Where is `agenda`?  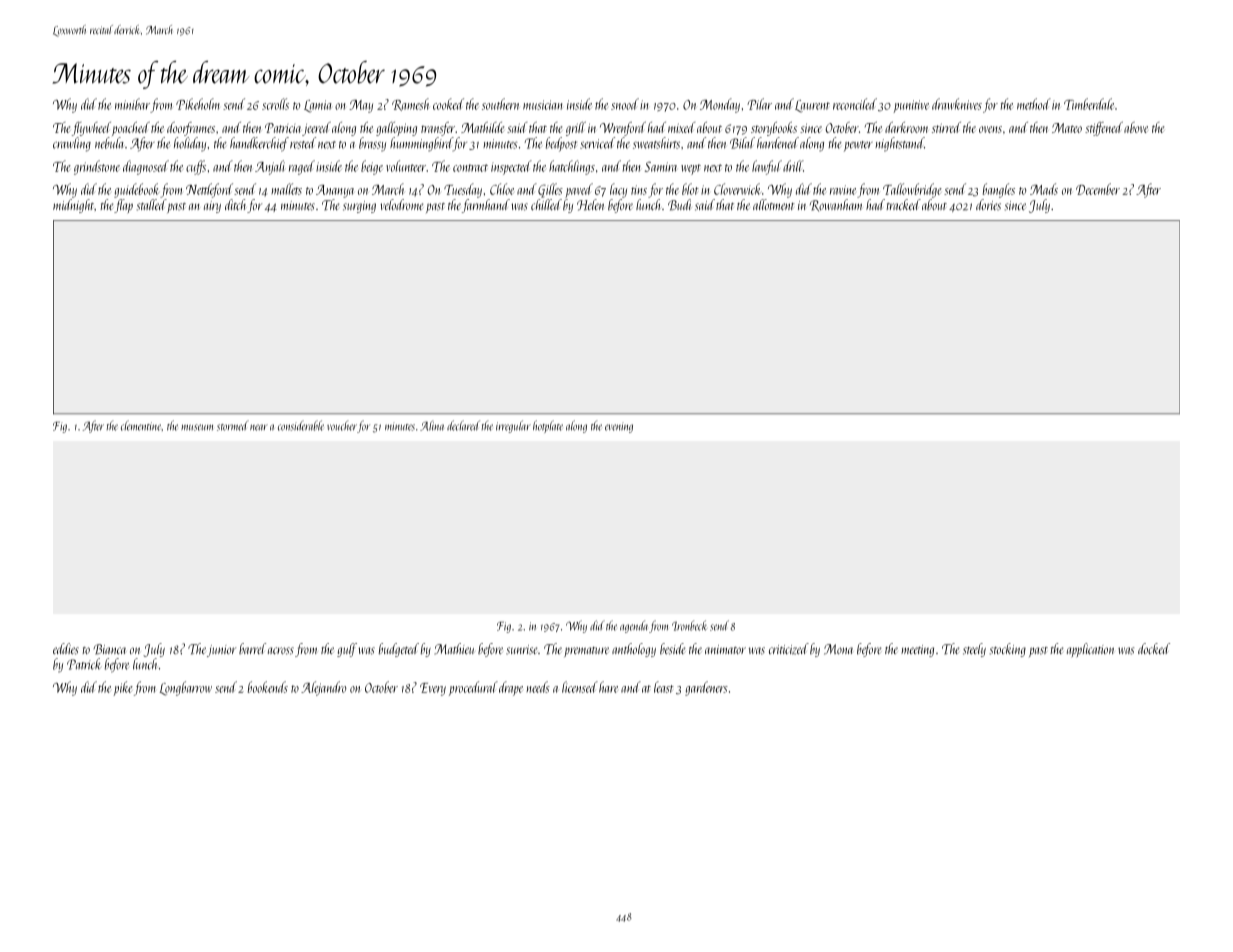
agenda is located at coordinates (634, 626).
